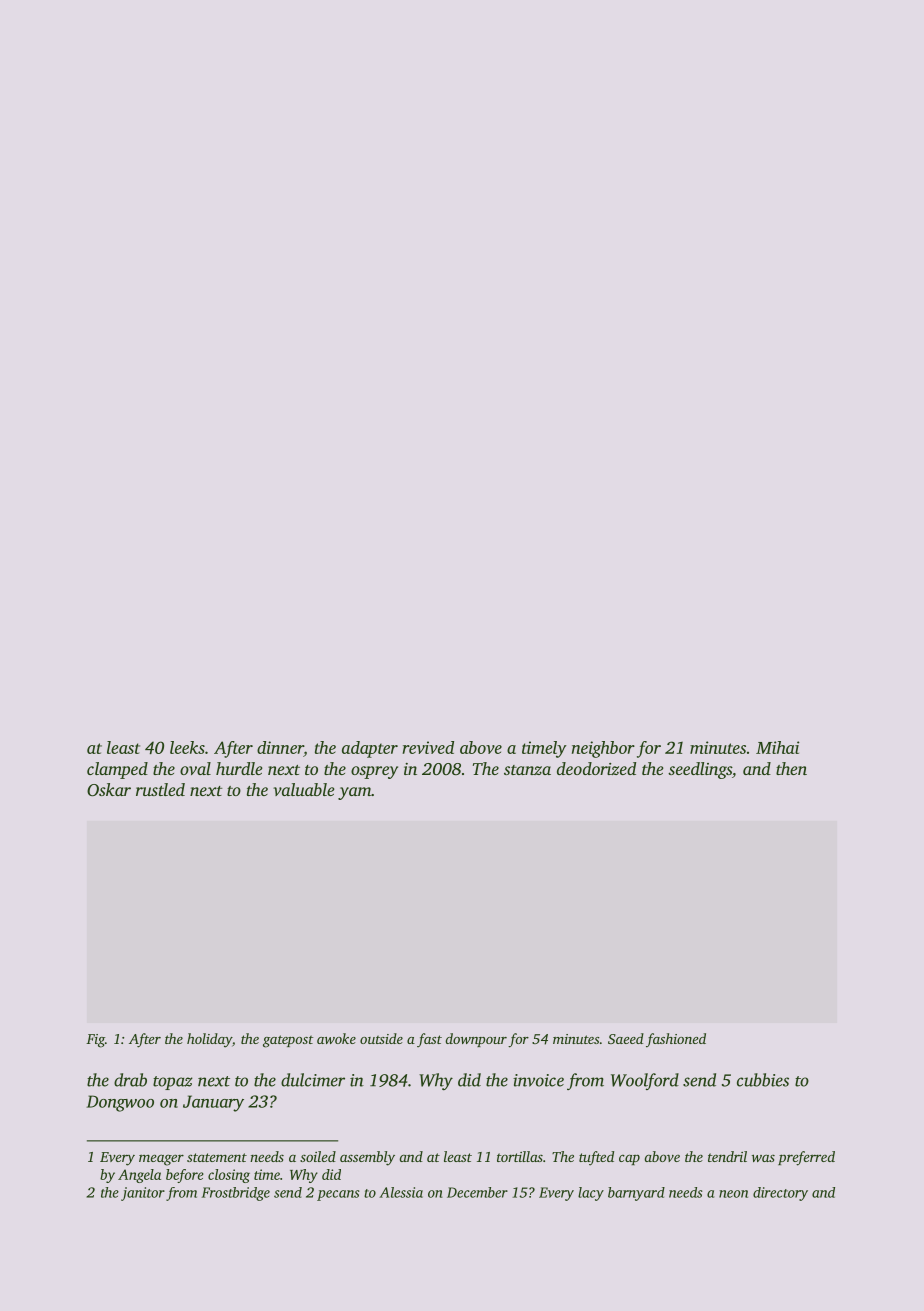  I want to click on Dongwoo, so click(120, 1103).
